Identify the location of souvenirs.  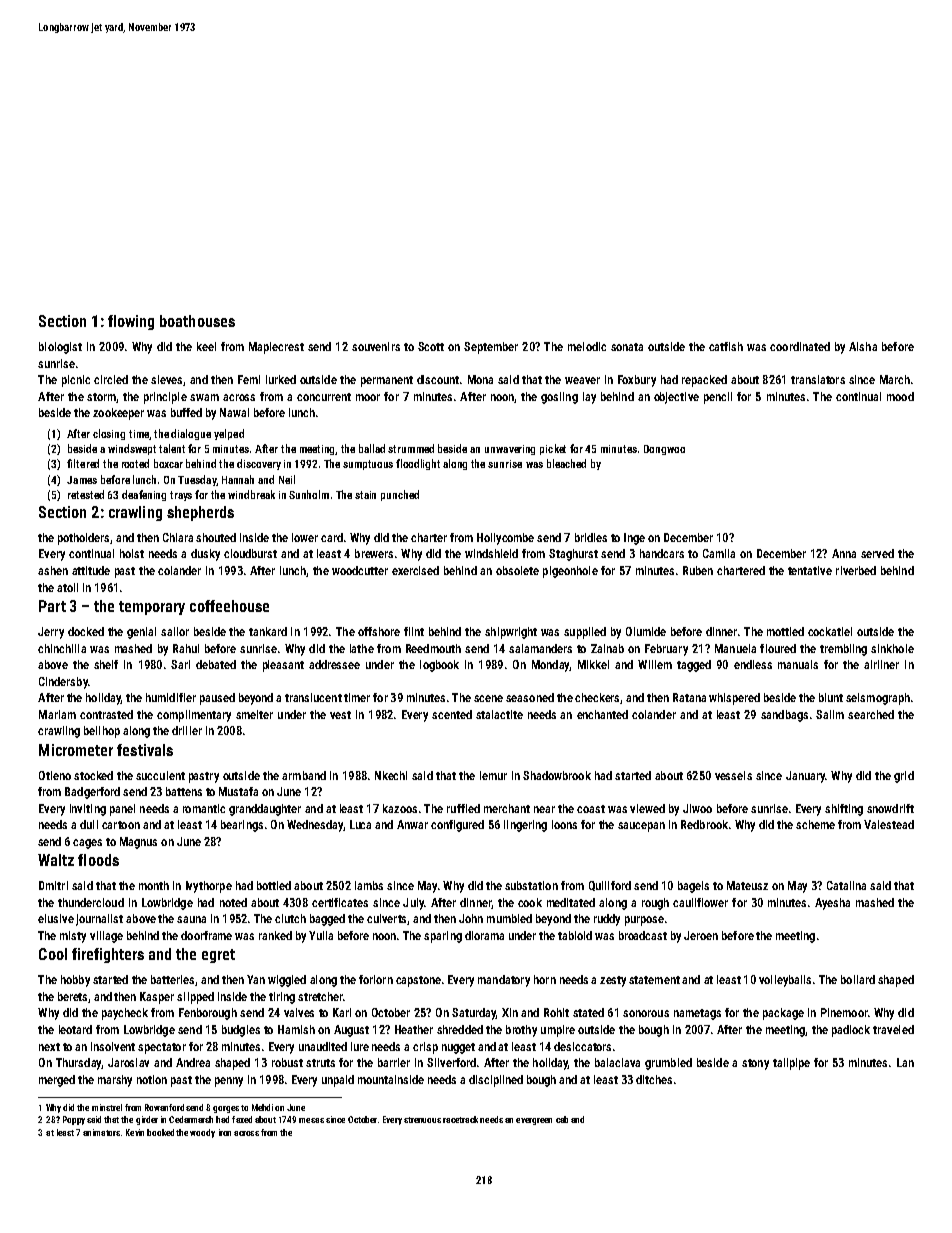
(376, 346).
